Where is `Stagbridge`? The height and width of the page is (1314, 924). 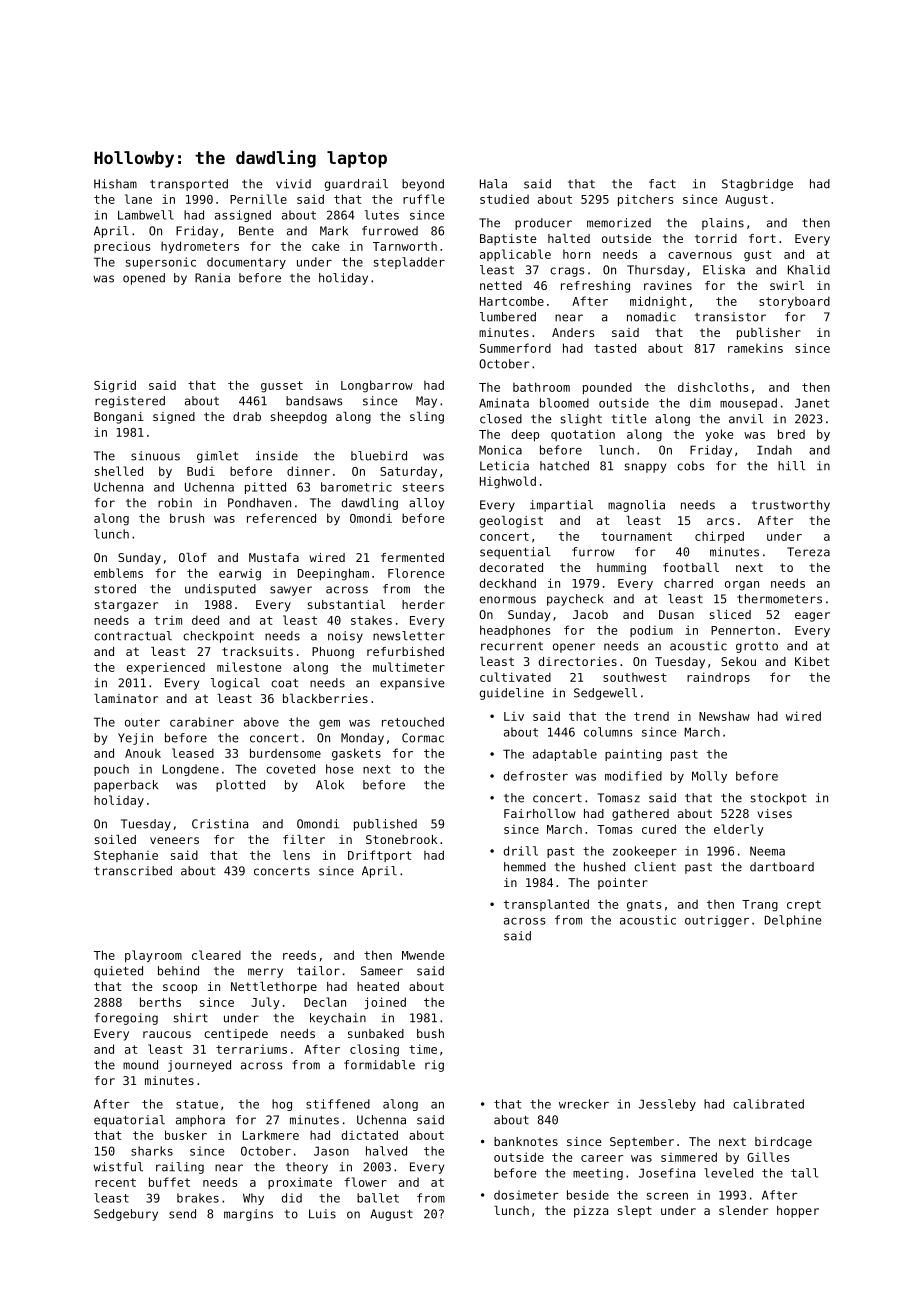
Stagbridge is located at coordinates (757, 185).
